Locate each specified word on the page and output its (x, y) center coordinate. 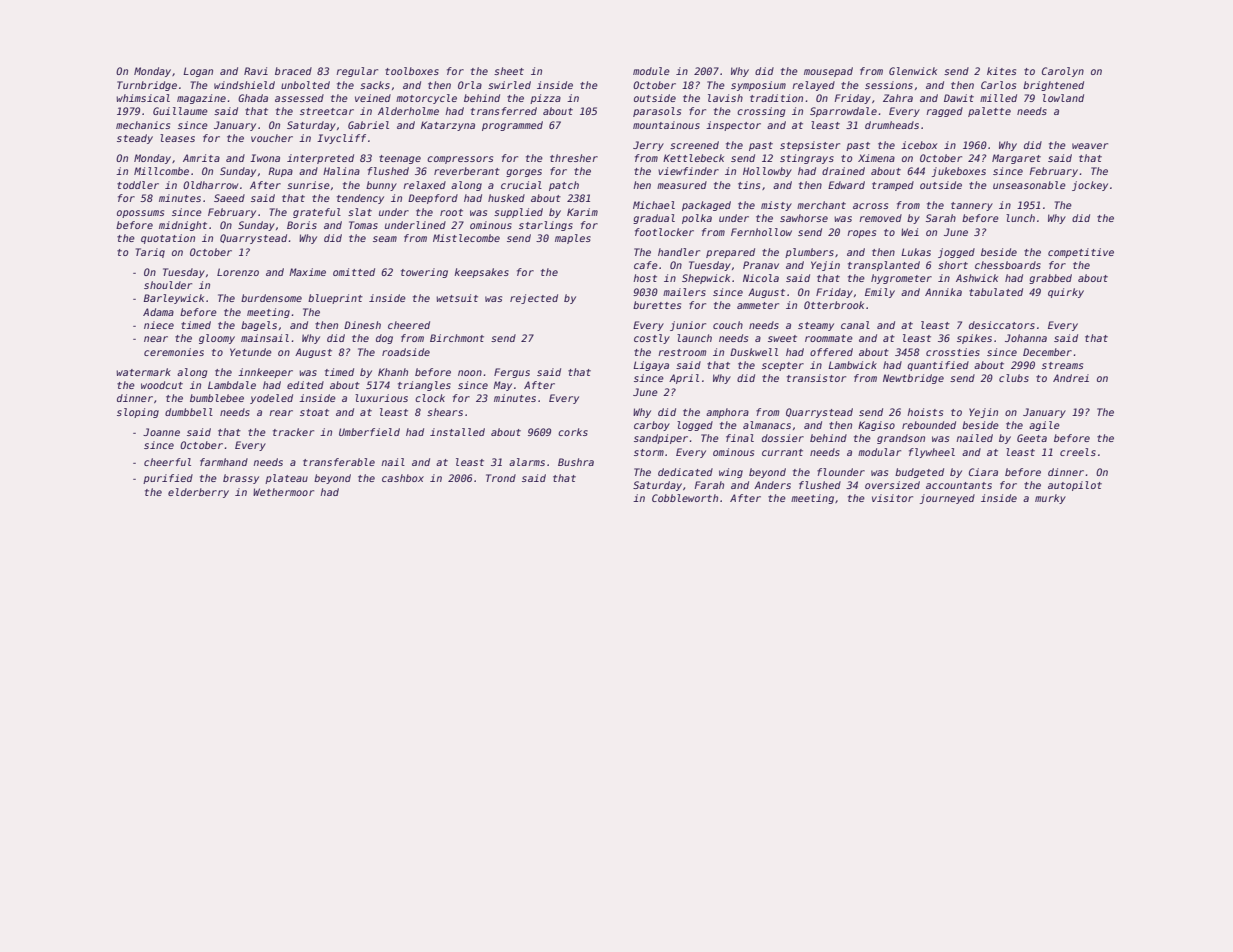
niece (159, 325)
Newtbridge (913, 379)
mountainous (666, 125)
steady (135, 139)
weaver (1090, 146)
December (1047, 352)
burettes (657, 305)
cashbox (403, 478)
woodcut (162, 385)
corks (573, 432)
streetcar (327, 111)
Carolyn (1063, 72)
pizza (545, 99)
